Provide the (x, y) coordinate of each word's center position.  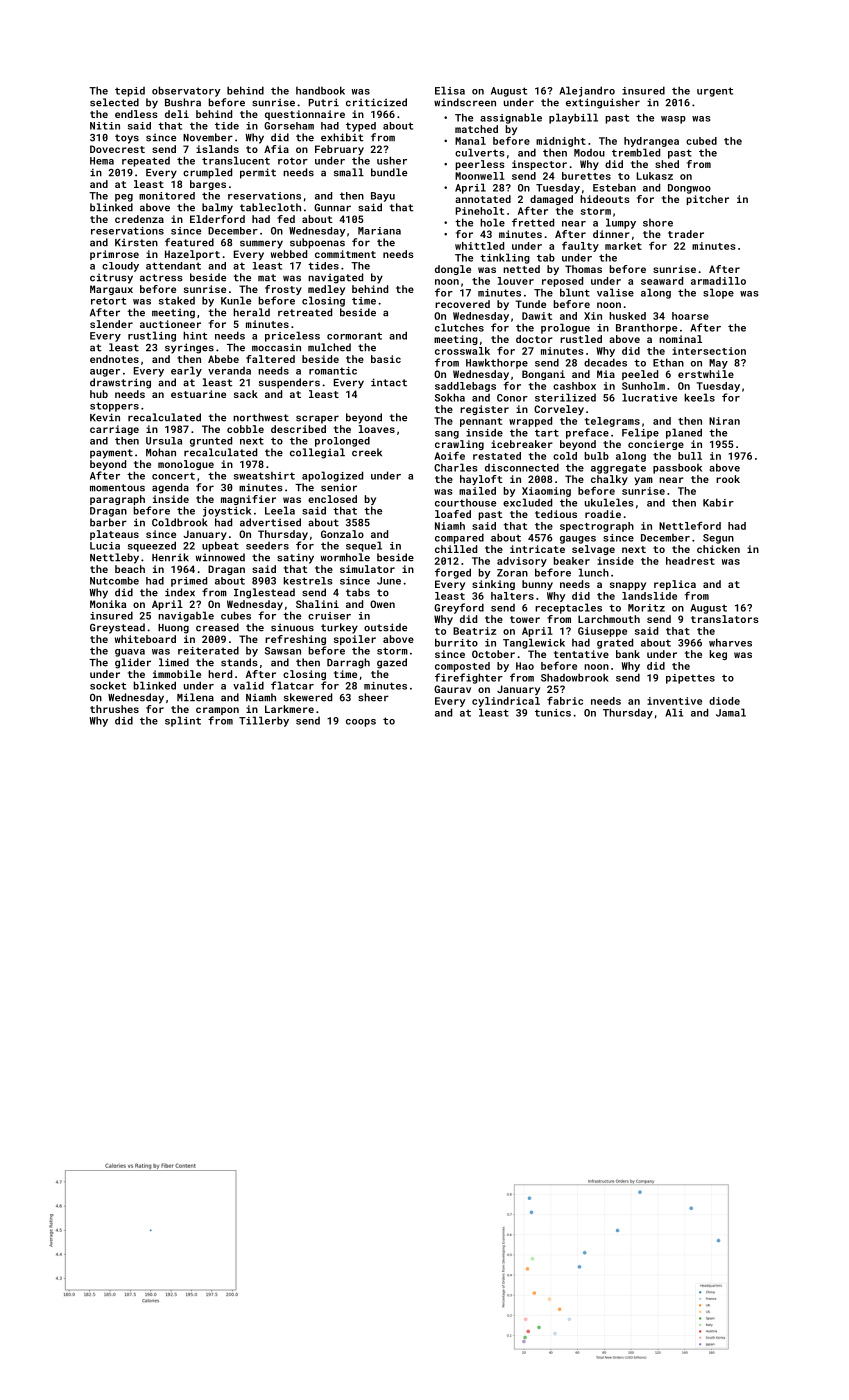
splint (183, 721)
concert (173, 476)
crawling (459, 445)
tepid (130, 92)
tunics (553, 713)
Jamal (731, 712)
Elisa (450, 90)
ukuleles (609, 502)
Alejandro (587, 91)
